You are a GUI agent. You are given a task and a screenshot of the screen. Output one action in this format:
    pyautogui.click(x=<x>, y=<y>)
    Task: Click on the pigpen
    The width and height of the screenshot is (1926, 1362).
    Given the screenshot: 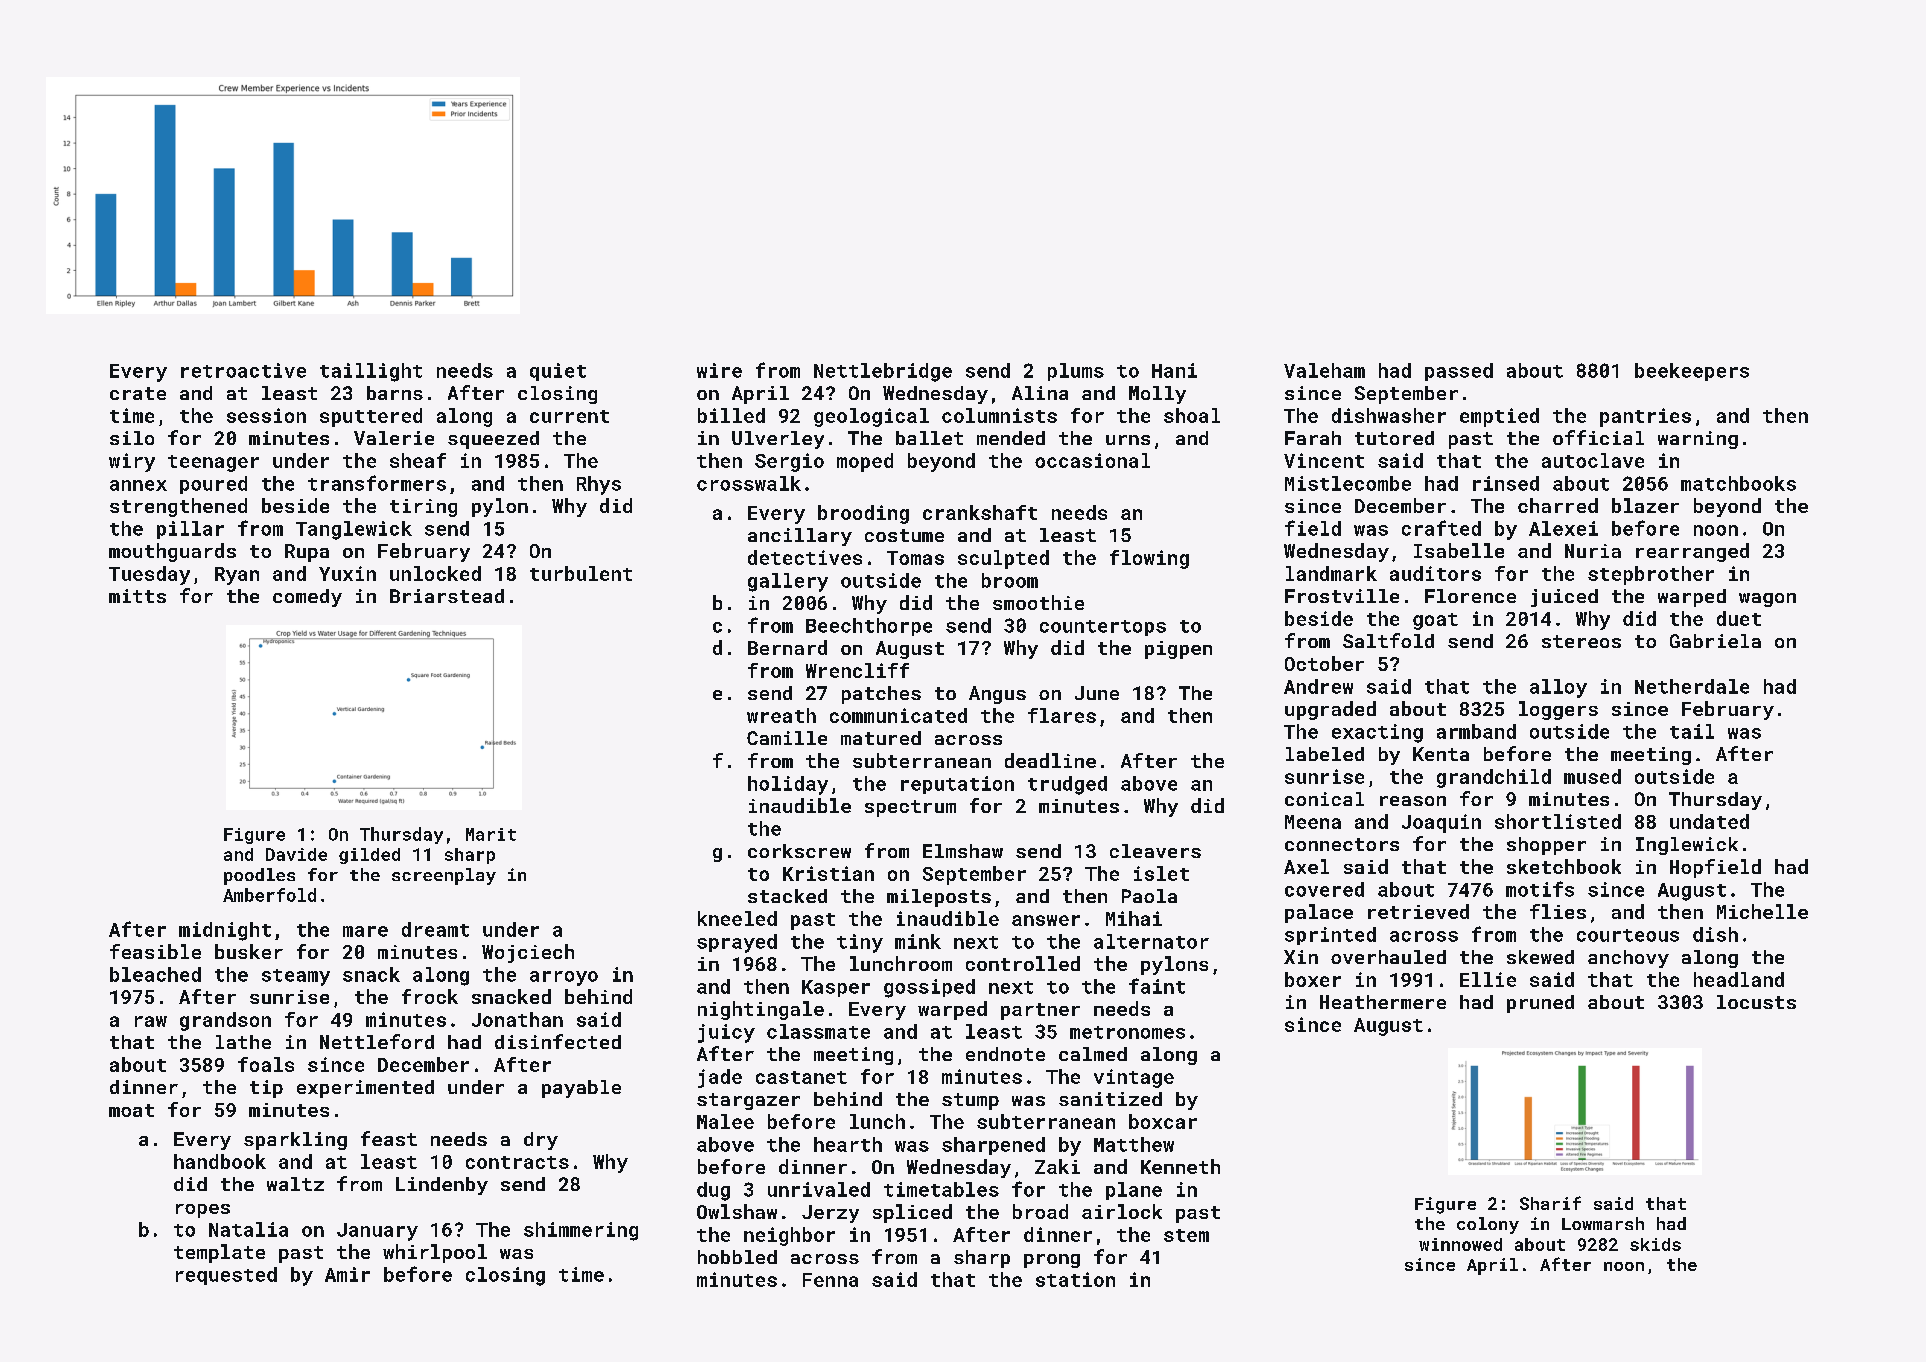 What is the action you would take?
    pyautogui.click(x=1178, y=650)
